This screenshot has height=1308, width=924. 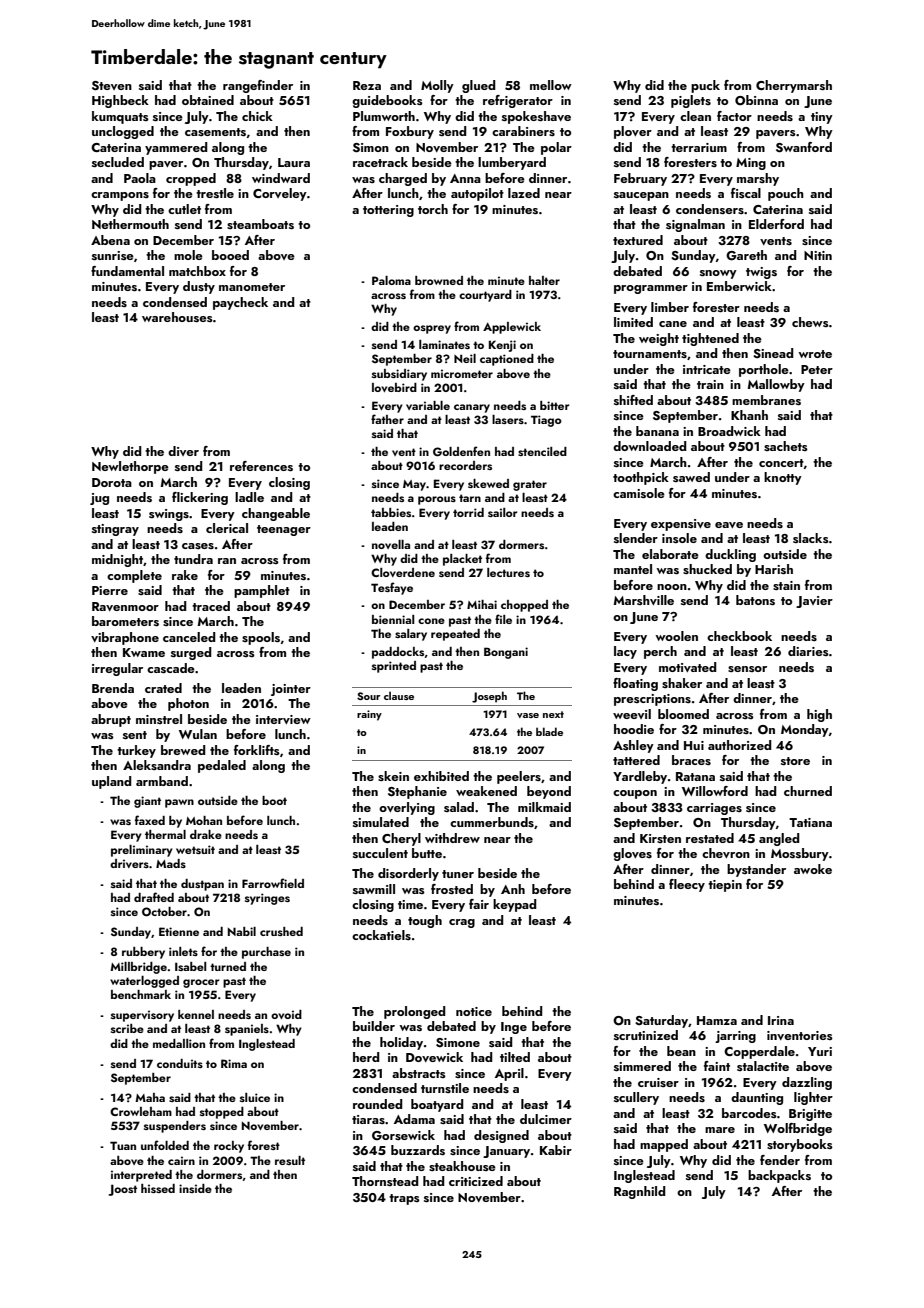 I want to click on backpacks, so click(x=779, y=1176).
